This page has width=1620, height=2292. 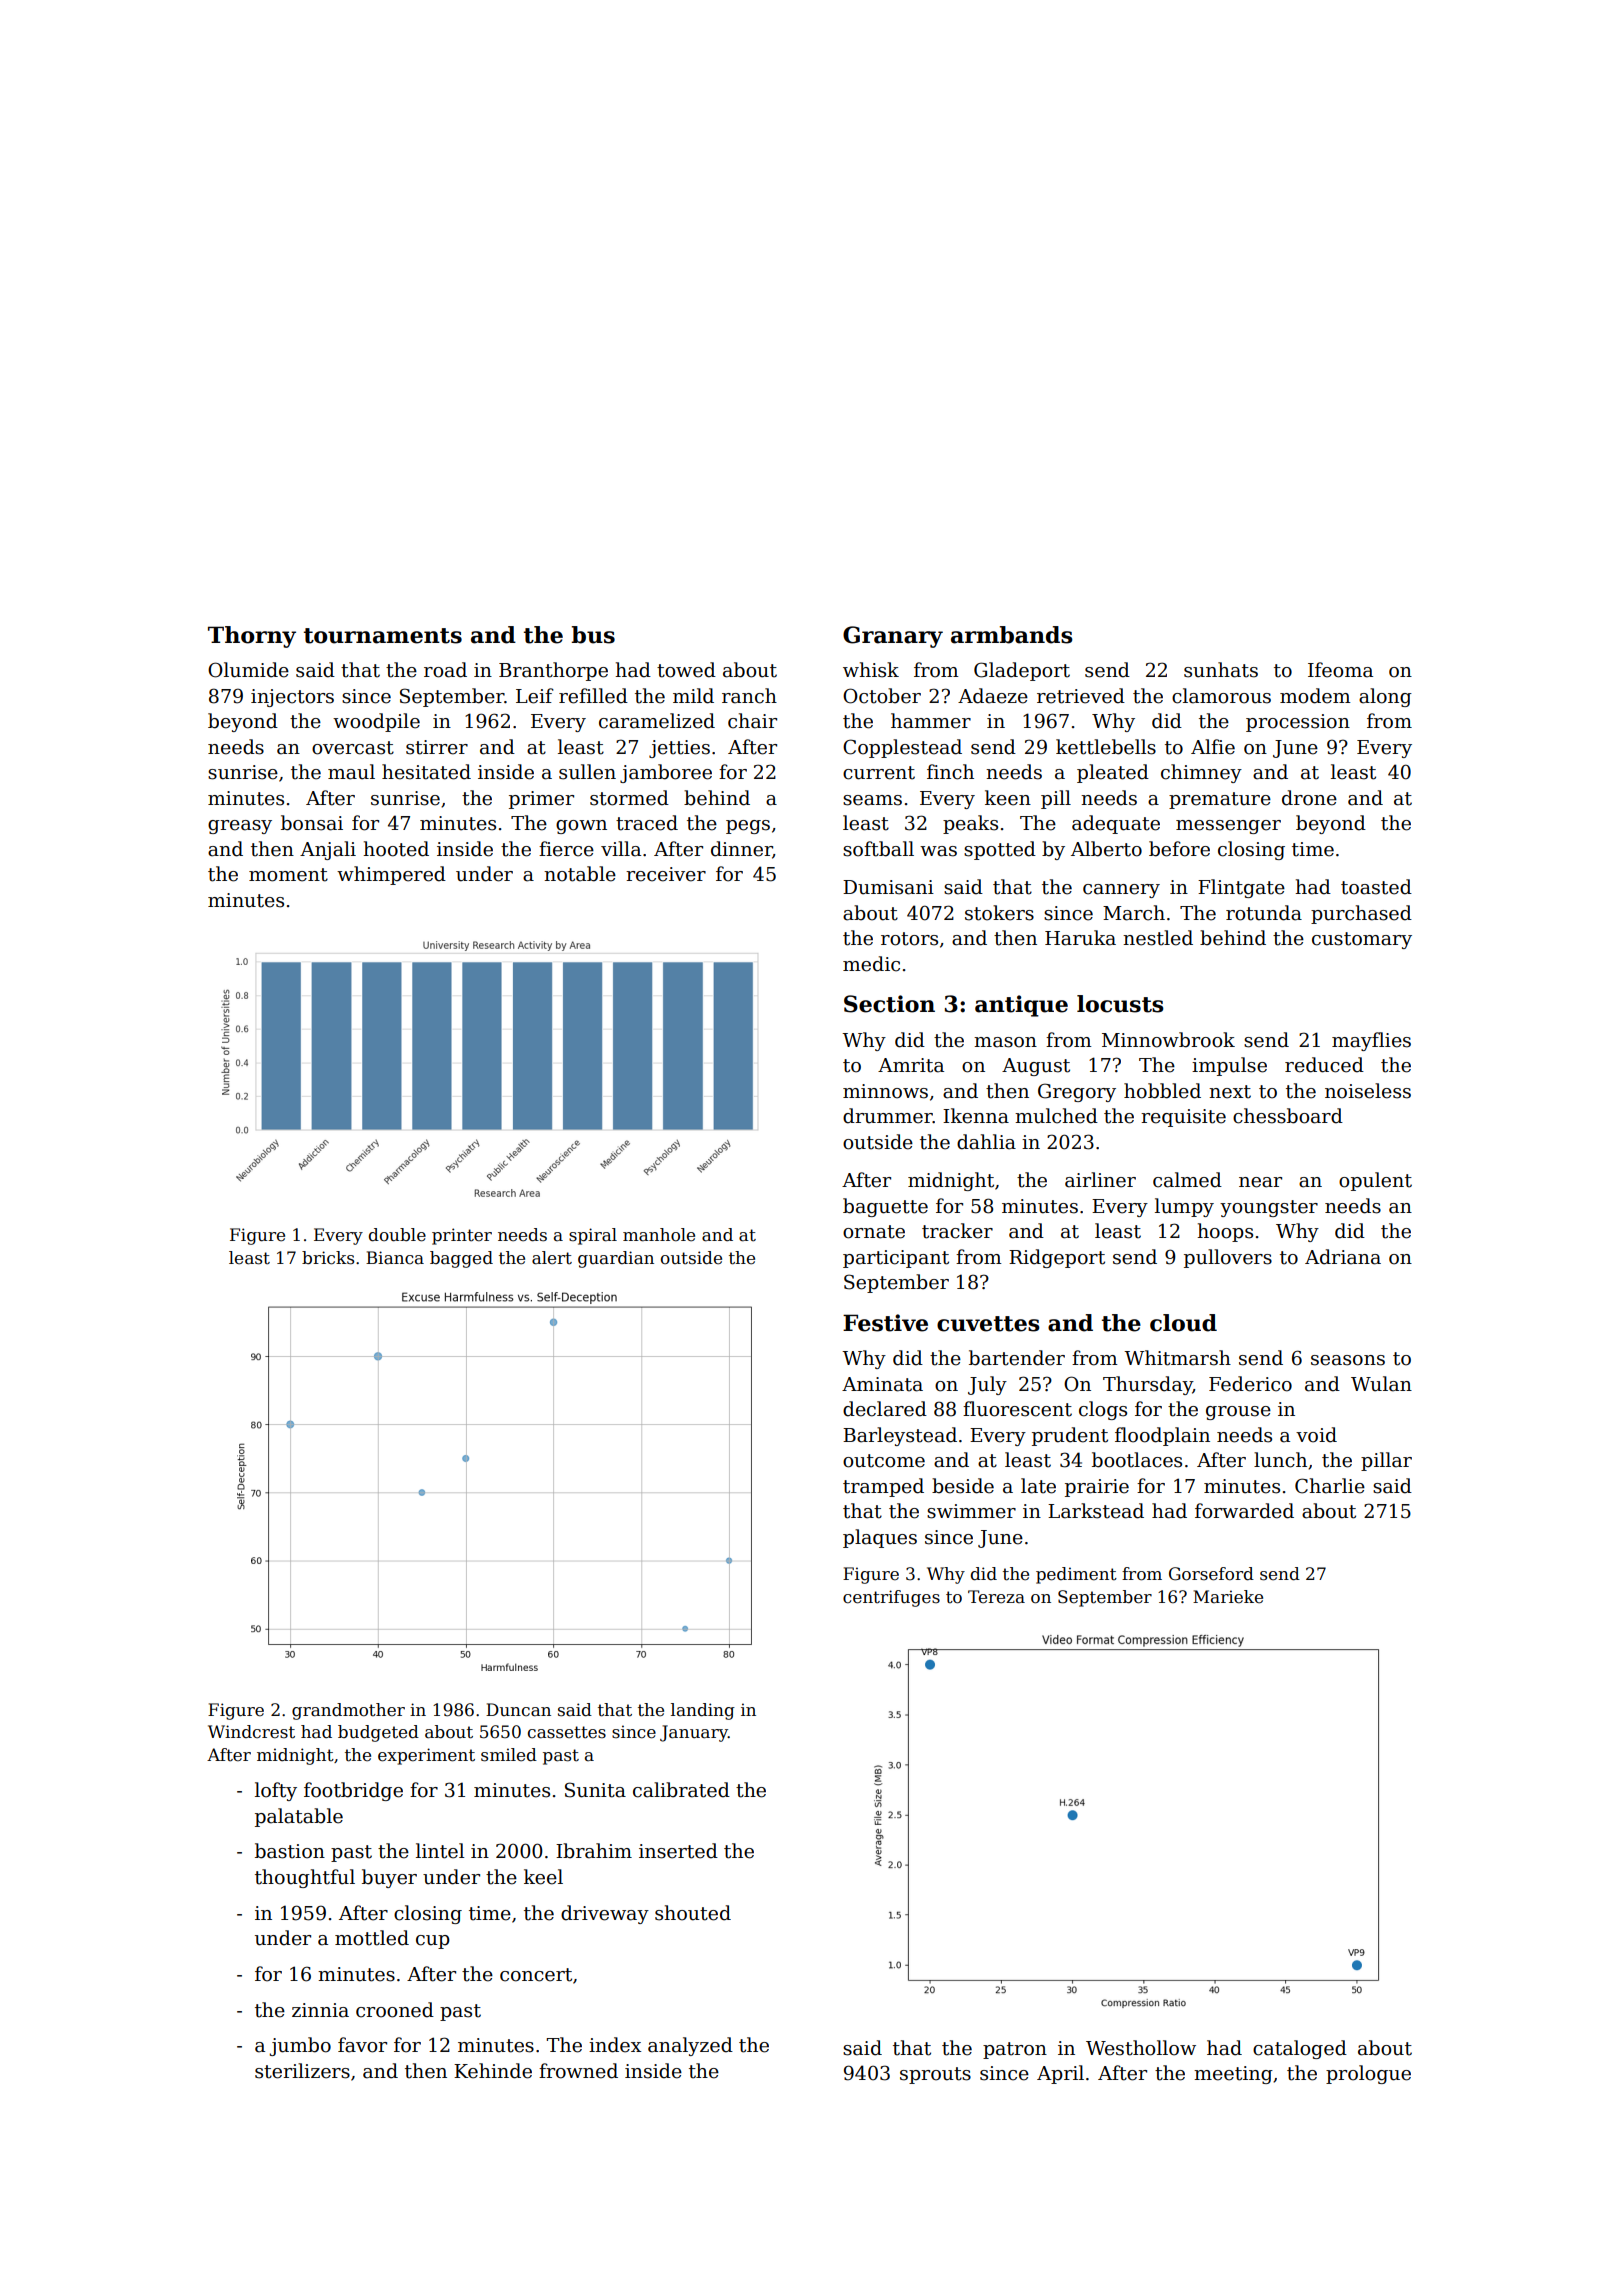 What do you see at coordinates (1340, 670) in the page?
I see `Ifeoma` at bounding box center [1340, 670].
